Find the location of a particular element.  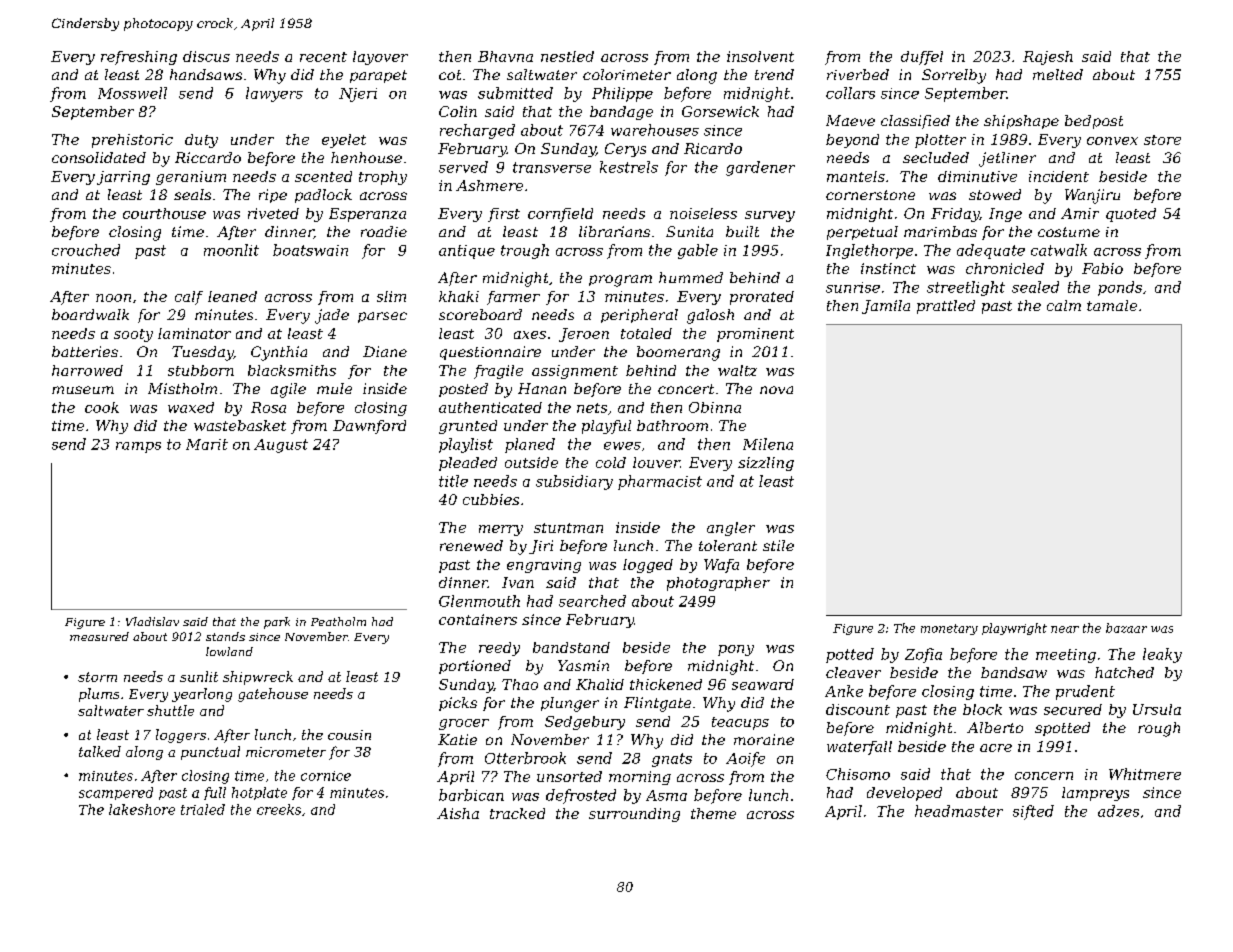

grunted is located at coordinates (468, 427).
